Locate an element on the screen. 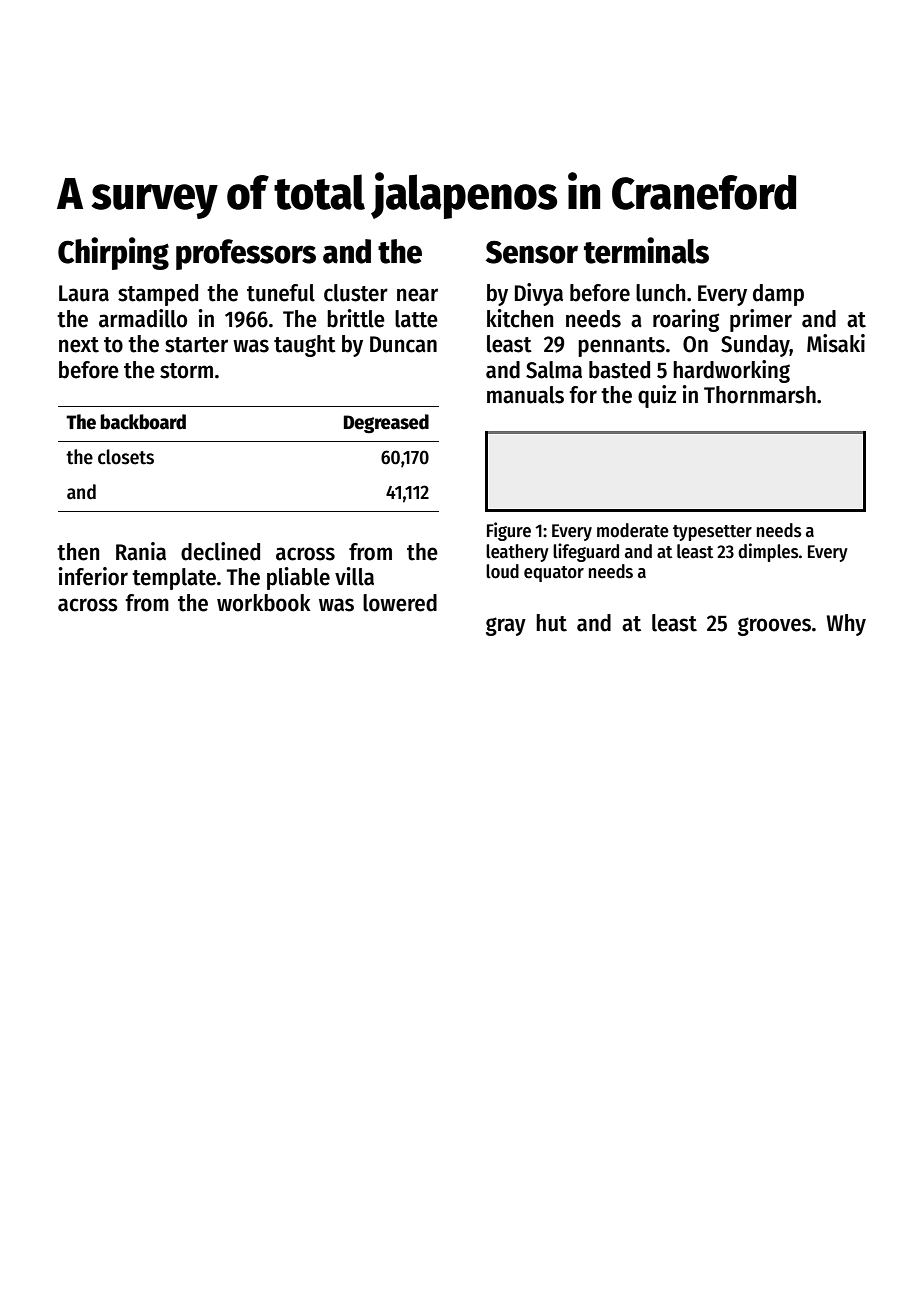 The width and height of the screenshot is (924, 1311). Degreased is located at coordinates (386, 424).
